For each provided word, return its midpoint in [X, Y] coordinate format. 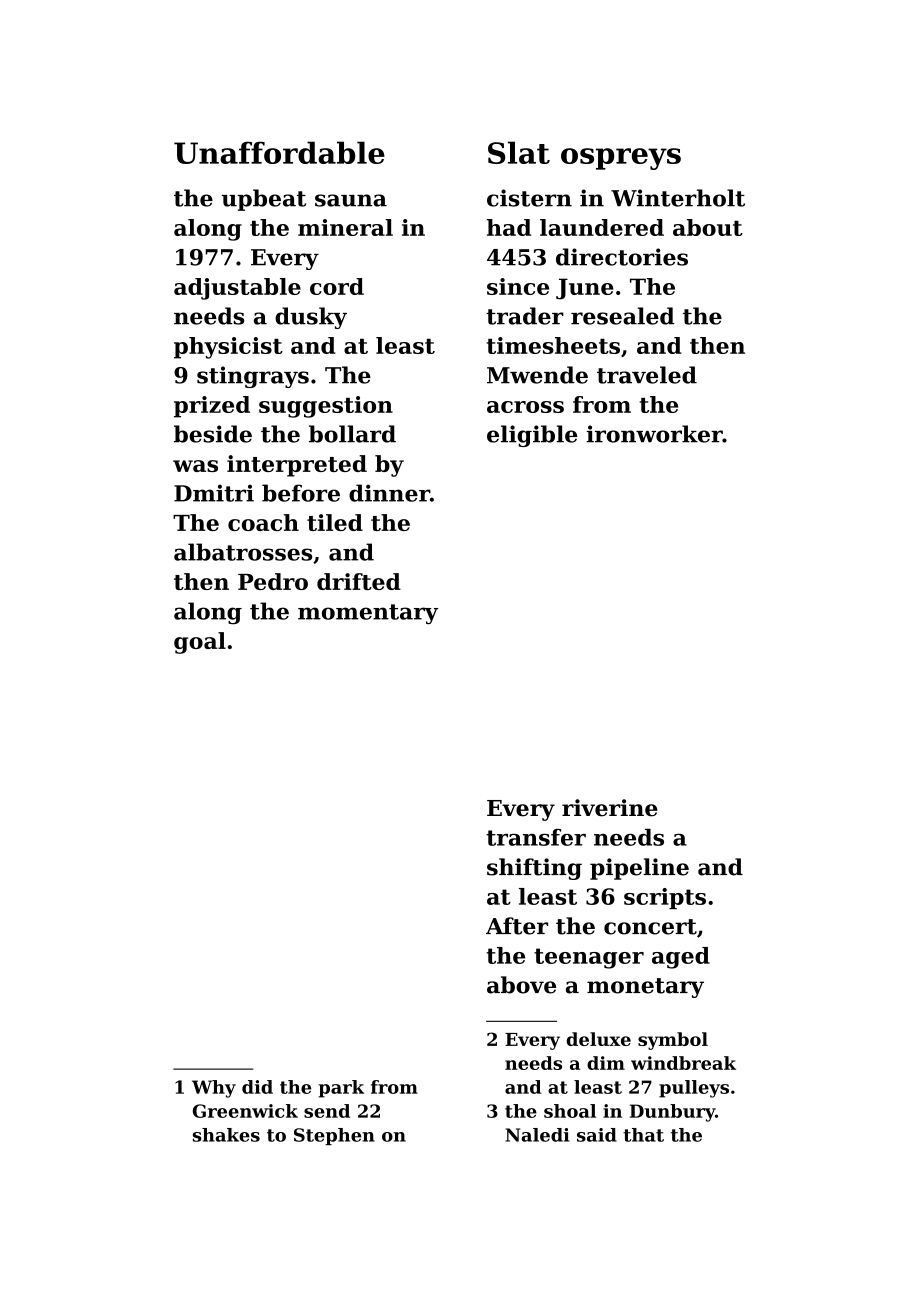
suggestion [326, 407]
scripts [665, 898]
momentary [368, 614]
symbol [673, 1041]
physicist [228, 348]
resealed [623, 316]
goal [200, 643]
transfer [536, 837]
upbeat [264, 200]
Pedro [273, 581]
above [521, 985]
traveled [647, 375]
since [518, 286]
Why [214, 1089]
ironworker [654, 434]
